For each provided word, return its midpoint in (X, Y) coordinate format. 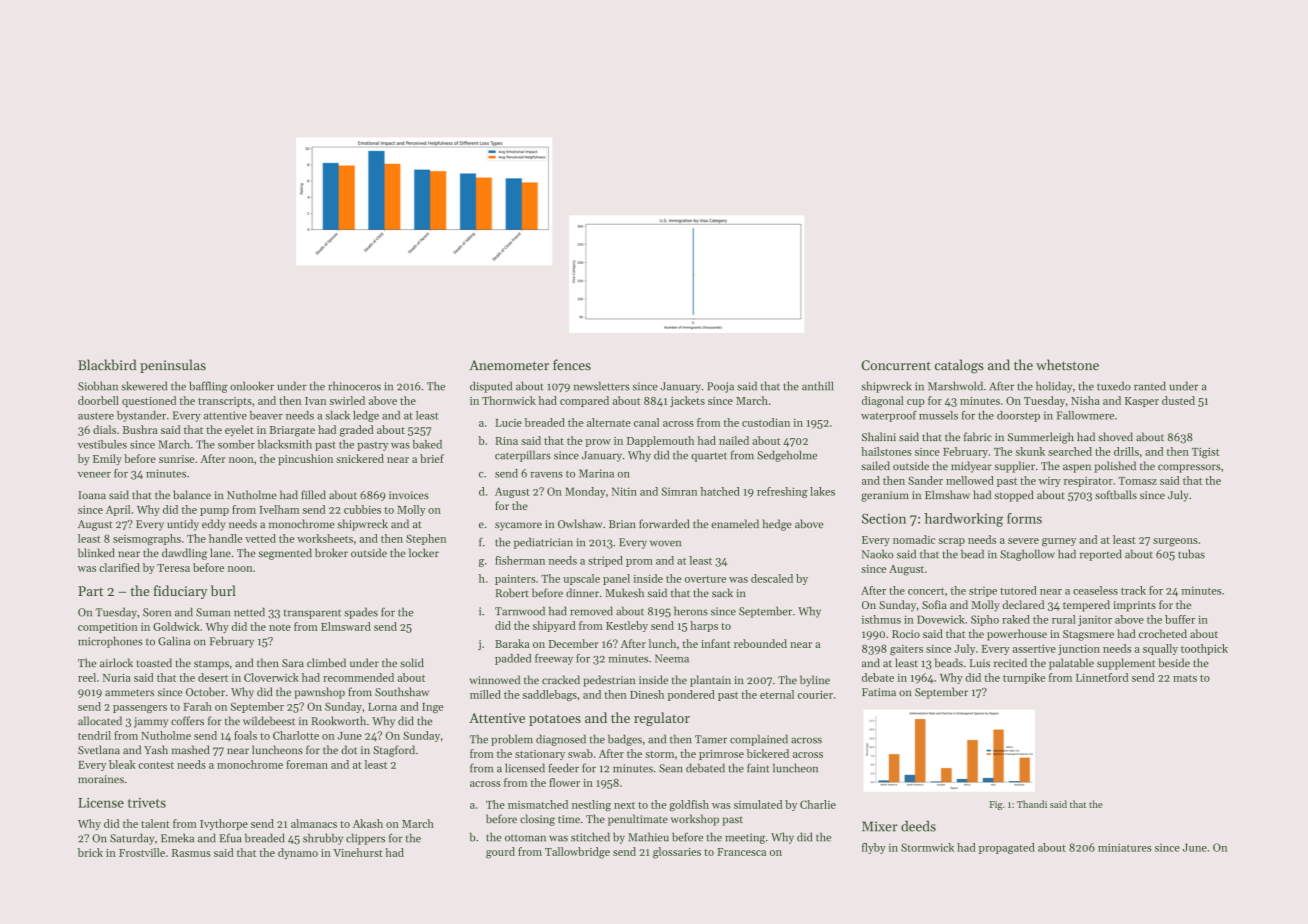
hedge (777, 525)
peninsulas (173, 366)
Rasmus (191, 853)
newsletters (602, 386)
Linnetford (1102, 677)
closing (537, 820)
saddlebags (550, 695)
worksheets (325, 538)
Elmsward (346, 626)
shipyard (554, 626)
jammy (151, 722)
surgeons (1175, 542)
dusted (1178, 400)
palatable (1071, 664)
